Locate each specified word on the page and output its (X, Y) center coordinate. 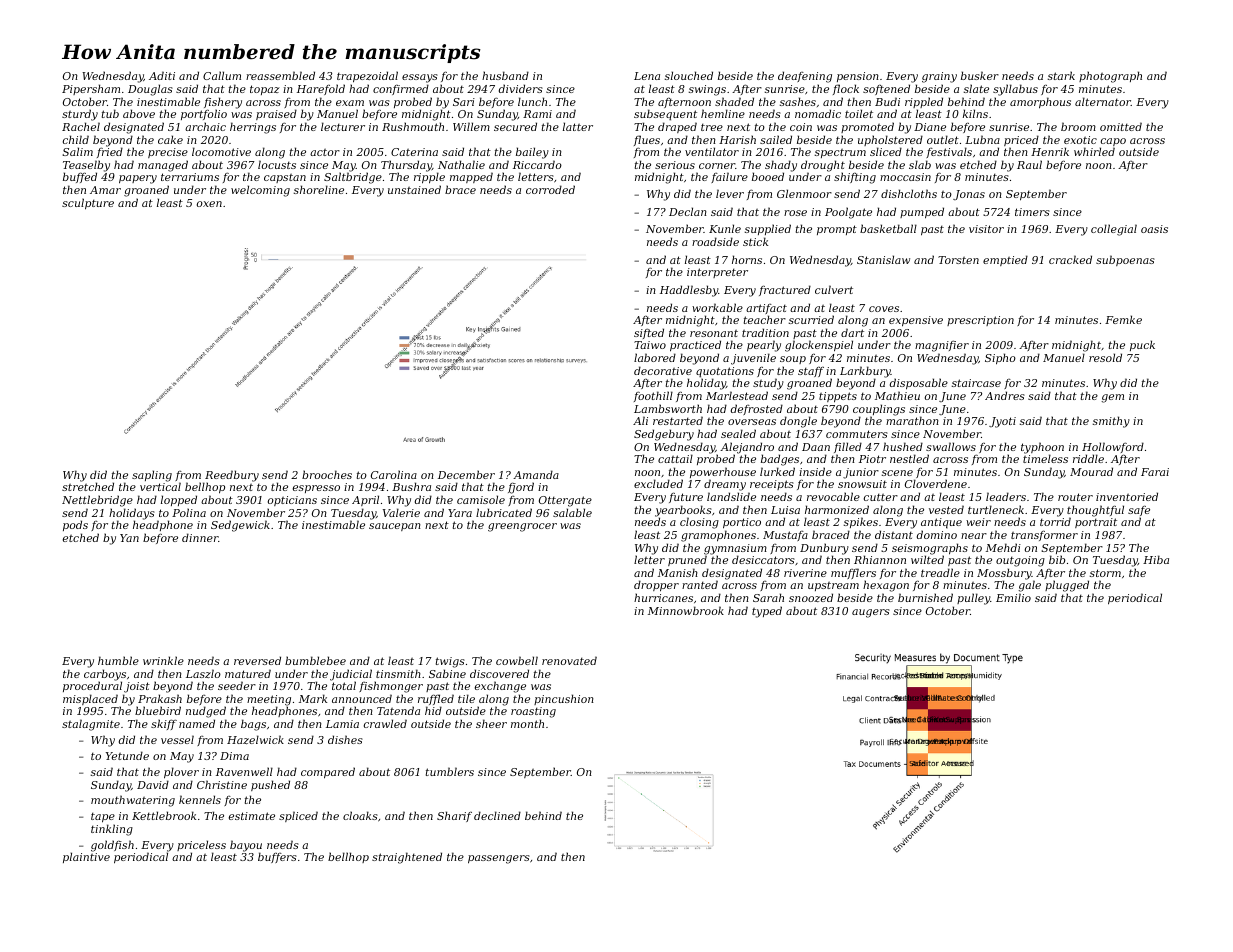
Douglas (150, 90)
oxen (209, 204)
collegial (1114, 230)
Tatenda (398, 710)
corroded (550, 189)
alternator (1103, 101)
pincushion (564, 699)
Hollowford (1113, 447)
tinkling (112, 830)
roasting (533, 712)
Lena (647, 76)
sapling (152, 476)
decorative (663, 370)
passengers (499, 859)
